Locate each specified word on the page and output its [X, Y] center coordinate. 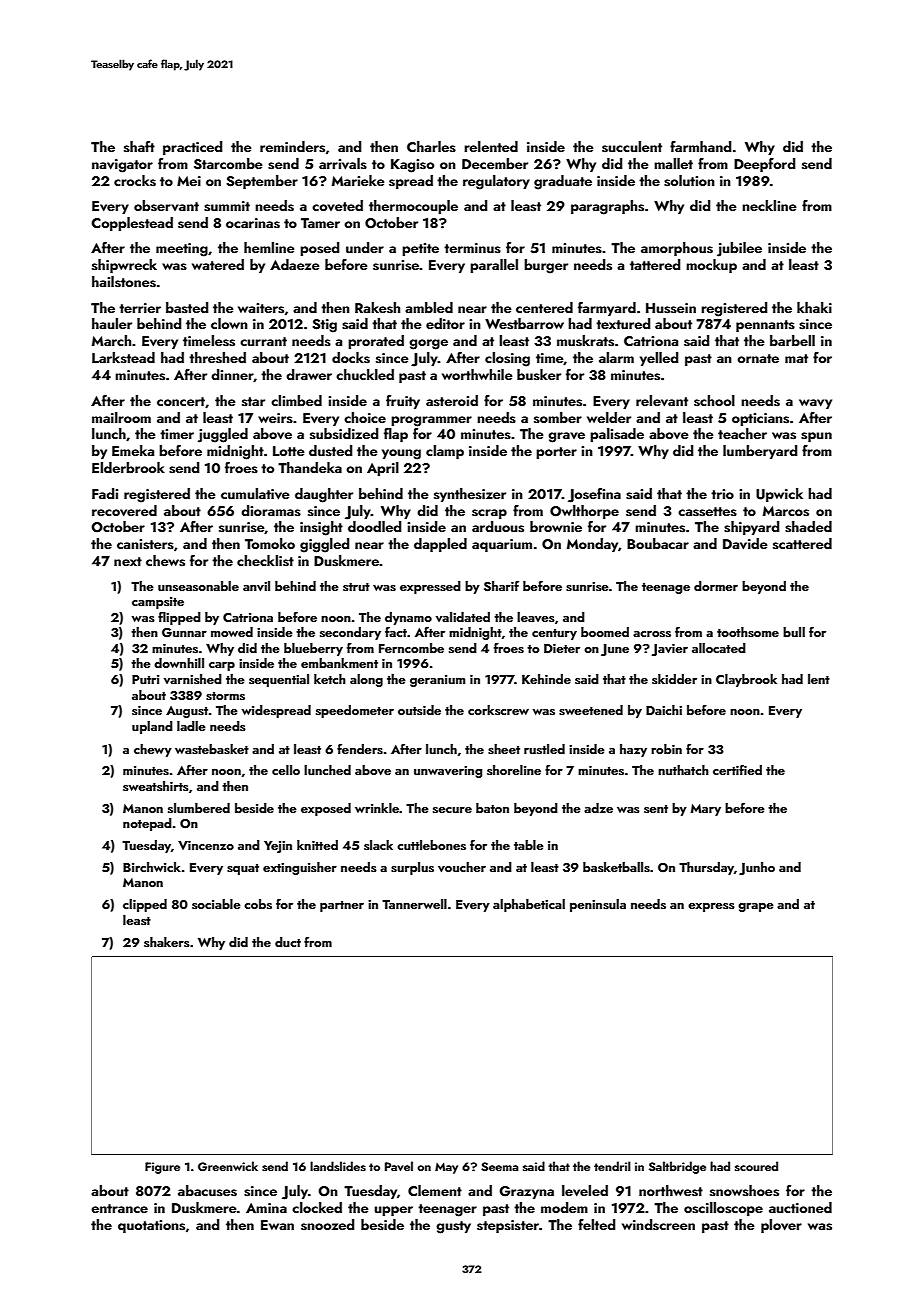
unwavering [448, 772]
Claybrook [746, 680]
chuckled [365, 374]
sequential [279, 680]
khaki [814, 307]
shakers [167, 942]
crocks [135, 181]
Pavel [399, 1166]
